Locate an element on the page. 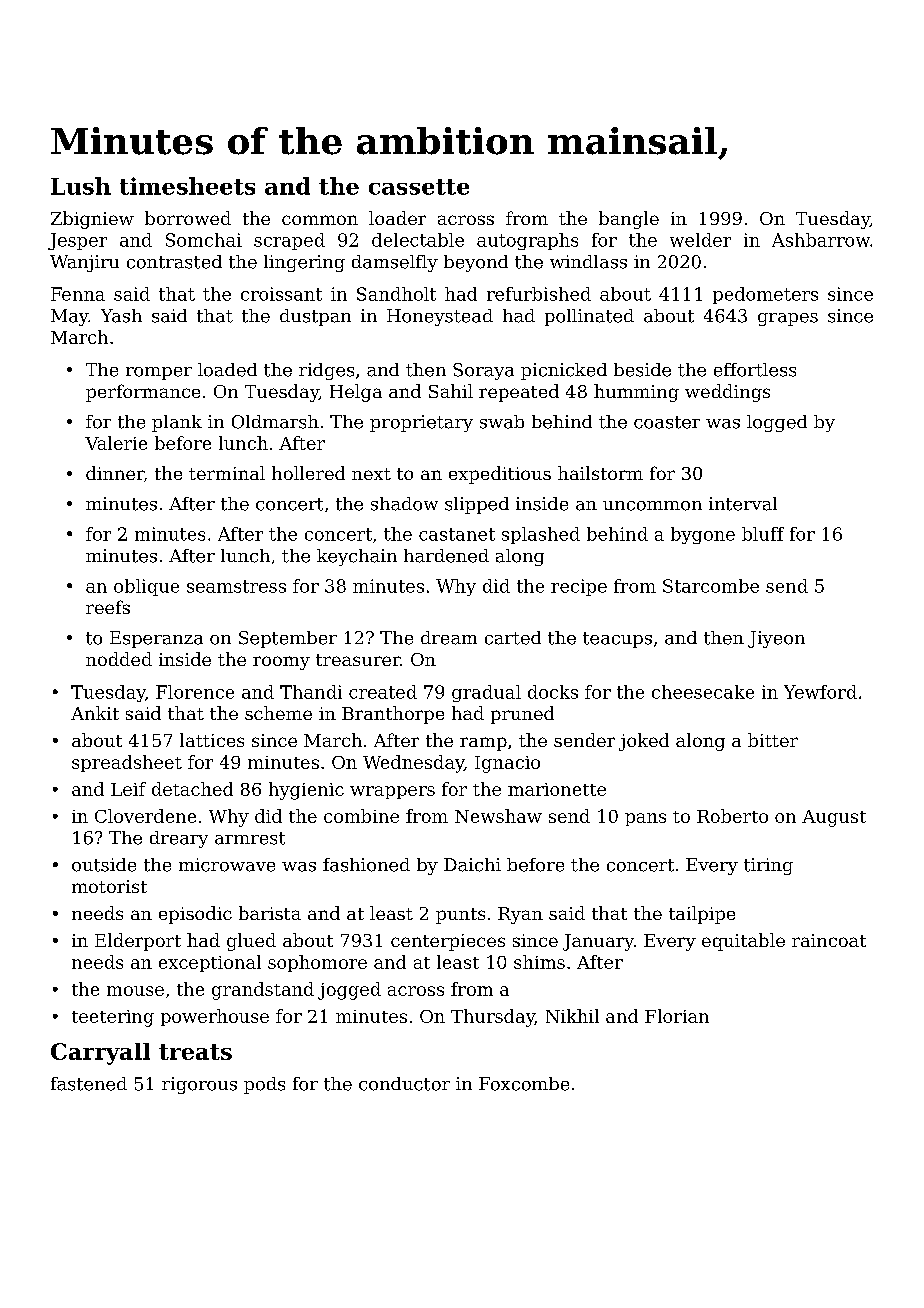 This page has height=1308, width=924. motorist is located at coordinates (109, 886).
